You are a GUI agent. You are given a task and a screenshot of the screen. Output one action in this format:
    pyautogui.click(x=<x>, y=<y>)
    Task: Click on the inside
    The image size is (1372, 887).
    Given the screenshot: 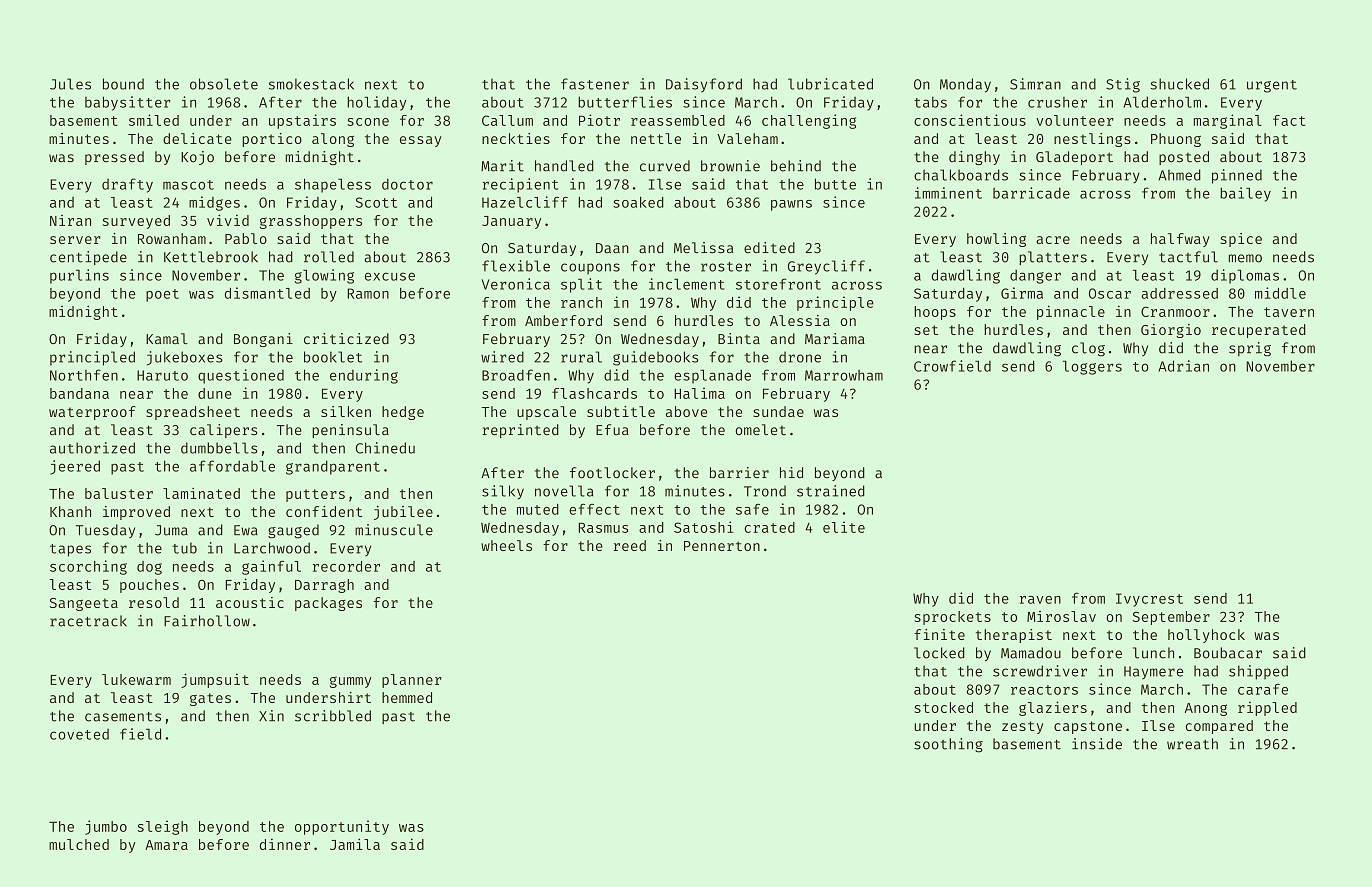 What is the action you would take?
    pyautogui.click(x=1097, y=744)
